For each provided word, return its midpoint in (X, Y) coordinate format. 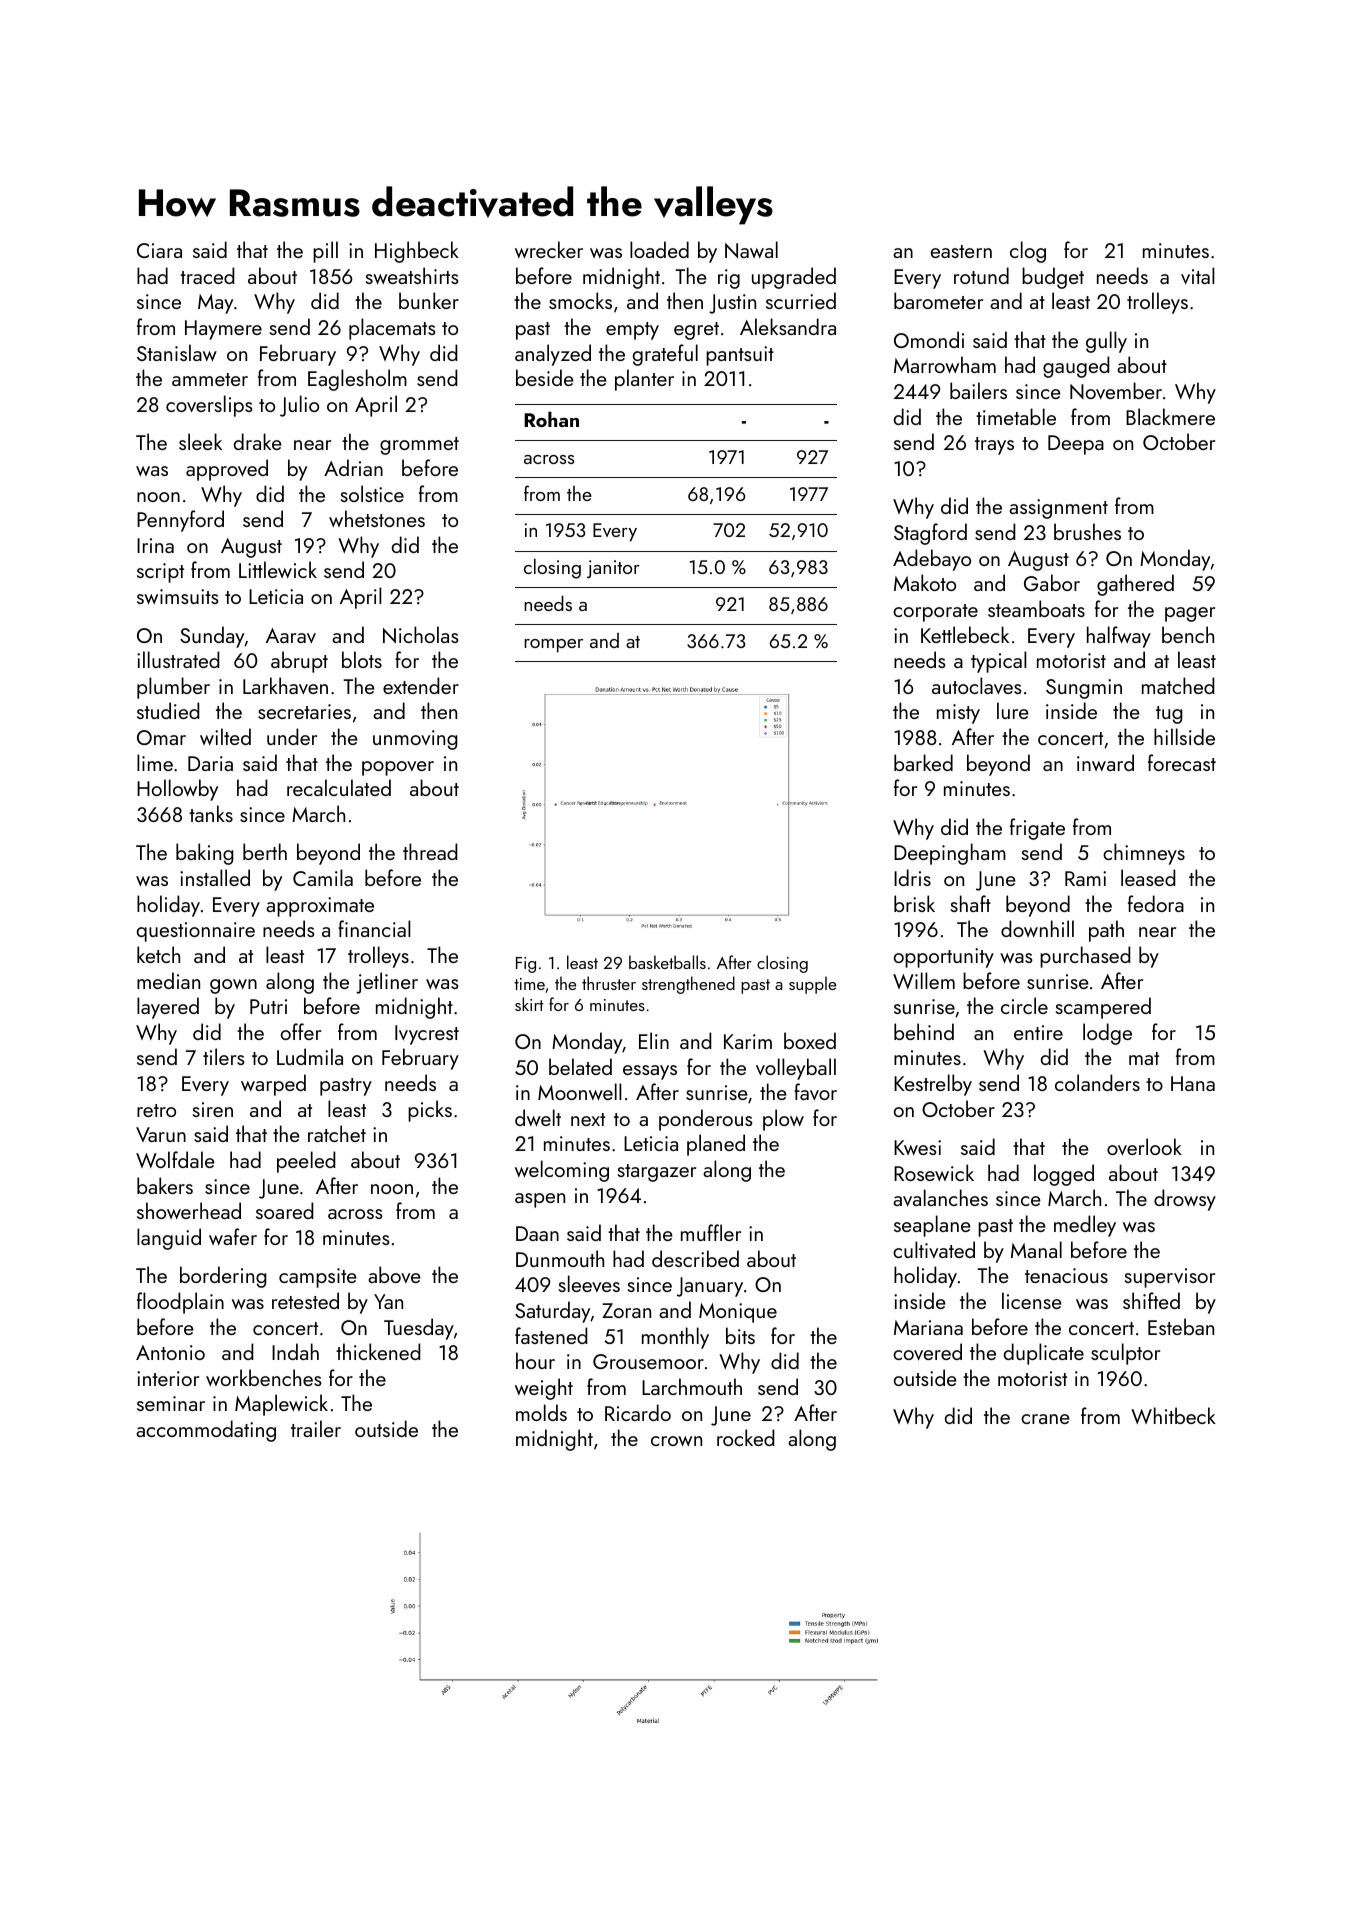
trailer (316, 1428)
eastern (961, 251)
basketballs (667, 962)
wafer (233, 1236)
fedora (1156, 903)
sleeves (589, 1283)
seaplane (932, 1226)
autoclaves (977, 685)
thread (430, 851)
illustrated (178, 659)
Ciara (159, 250)
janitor (613, 569)
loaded (659, 249)
